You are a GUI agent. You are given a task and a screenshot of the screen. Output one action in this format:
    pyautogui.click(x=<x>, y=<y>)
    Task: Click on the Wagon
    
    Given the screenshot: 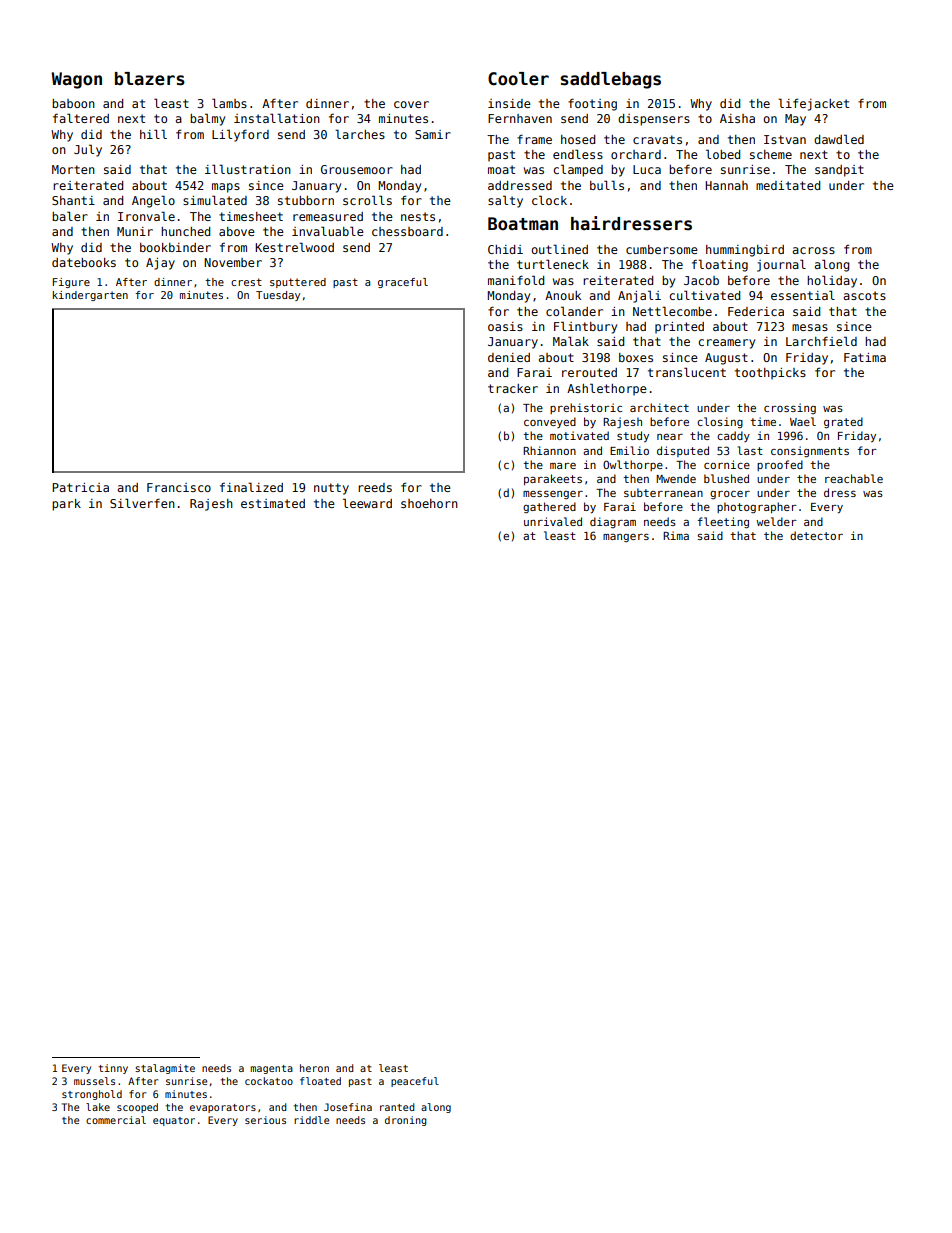 What is the action you would take?
    pyautogui.click(x=76, y=80)
